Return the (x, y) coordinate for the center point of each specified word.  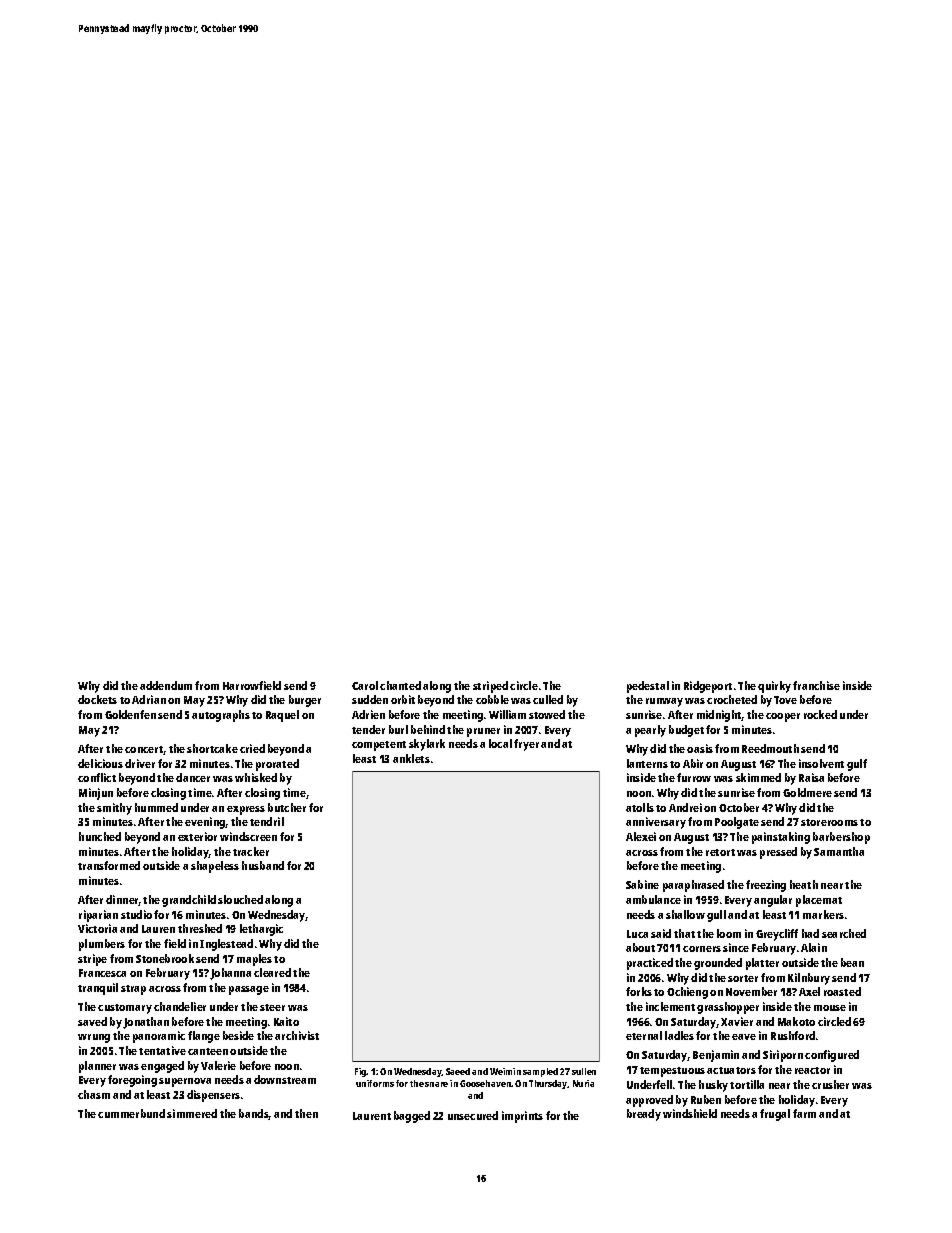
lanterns (647, 763)
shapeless (215, 867)
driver (140, 763)
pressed (778, 853)
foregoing (132, 1081)
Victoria (97, 928)
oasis (700, 748)
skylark (427, 745)
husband (263, 865)
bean (852, 962)
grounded (718, 964)
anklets (411, 758)
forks (639, 991)
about (640, 947)
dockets (97, 699)
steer (272, 1007)
